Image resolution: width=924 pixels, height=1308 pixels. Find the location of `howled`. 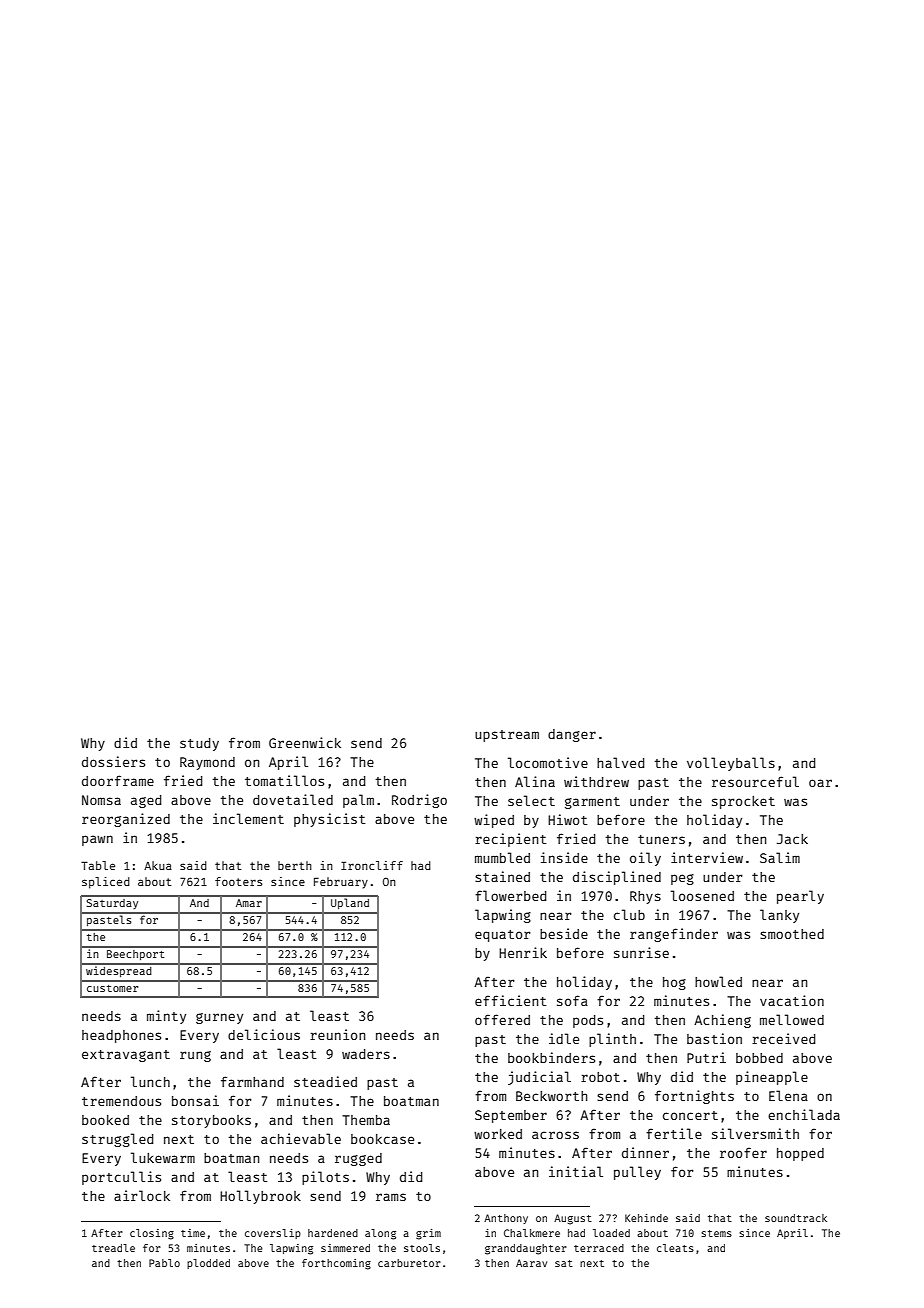

howled is located at coordinates (718, 981).
